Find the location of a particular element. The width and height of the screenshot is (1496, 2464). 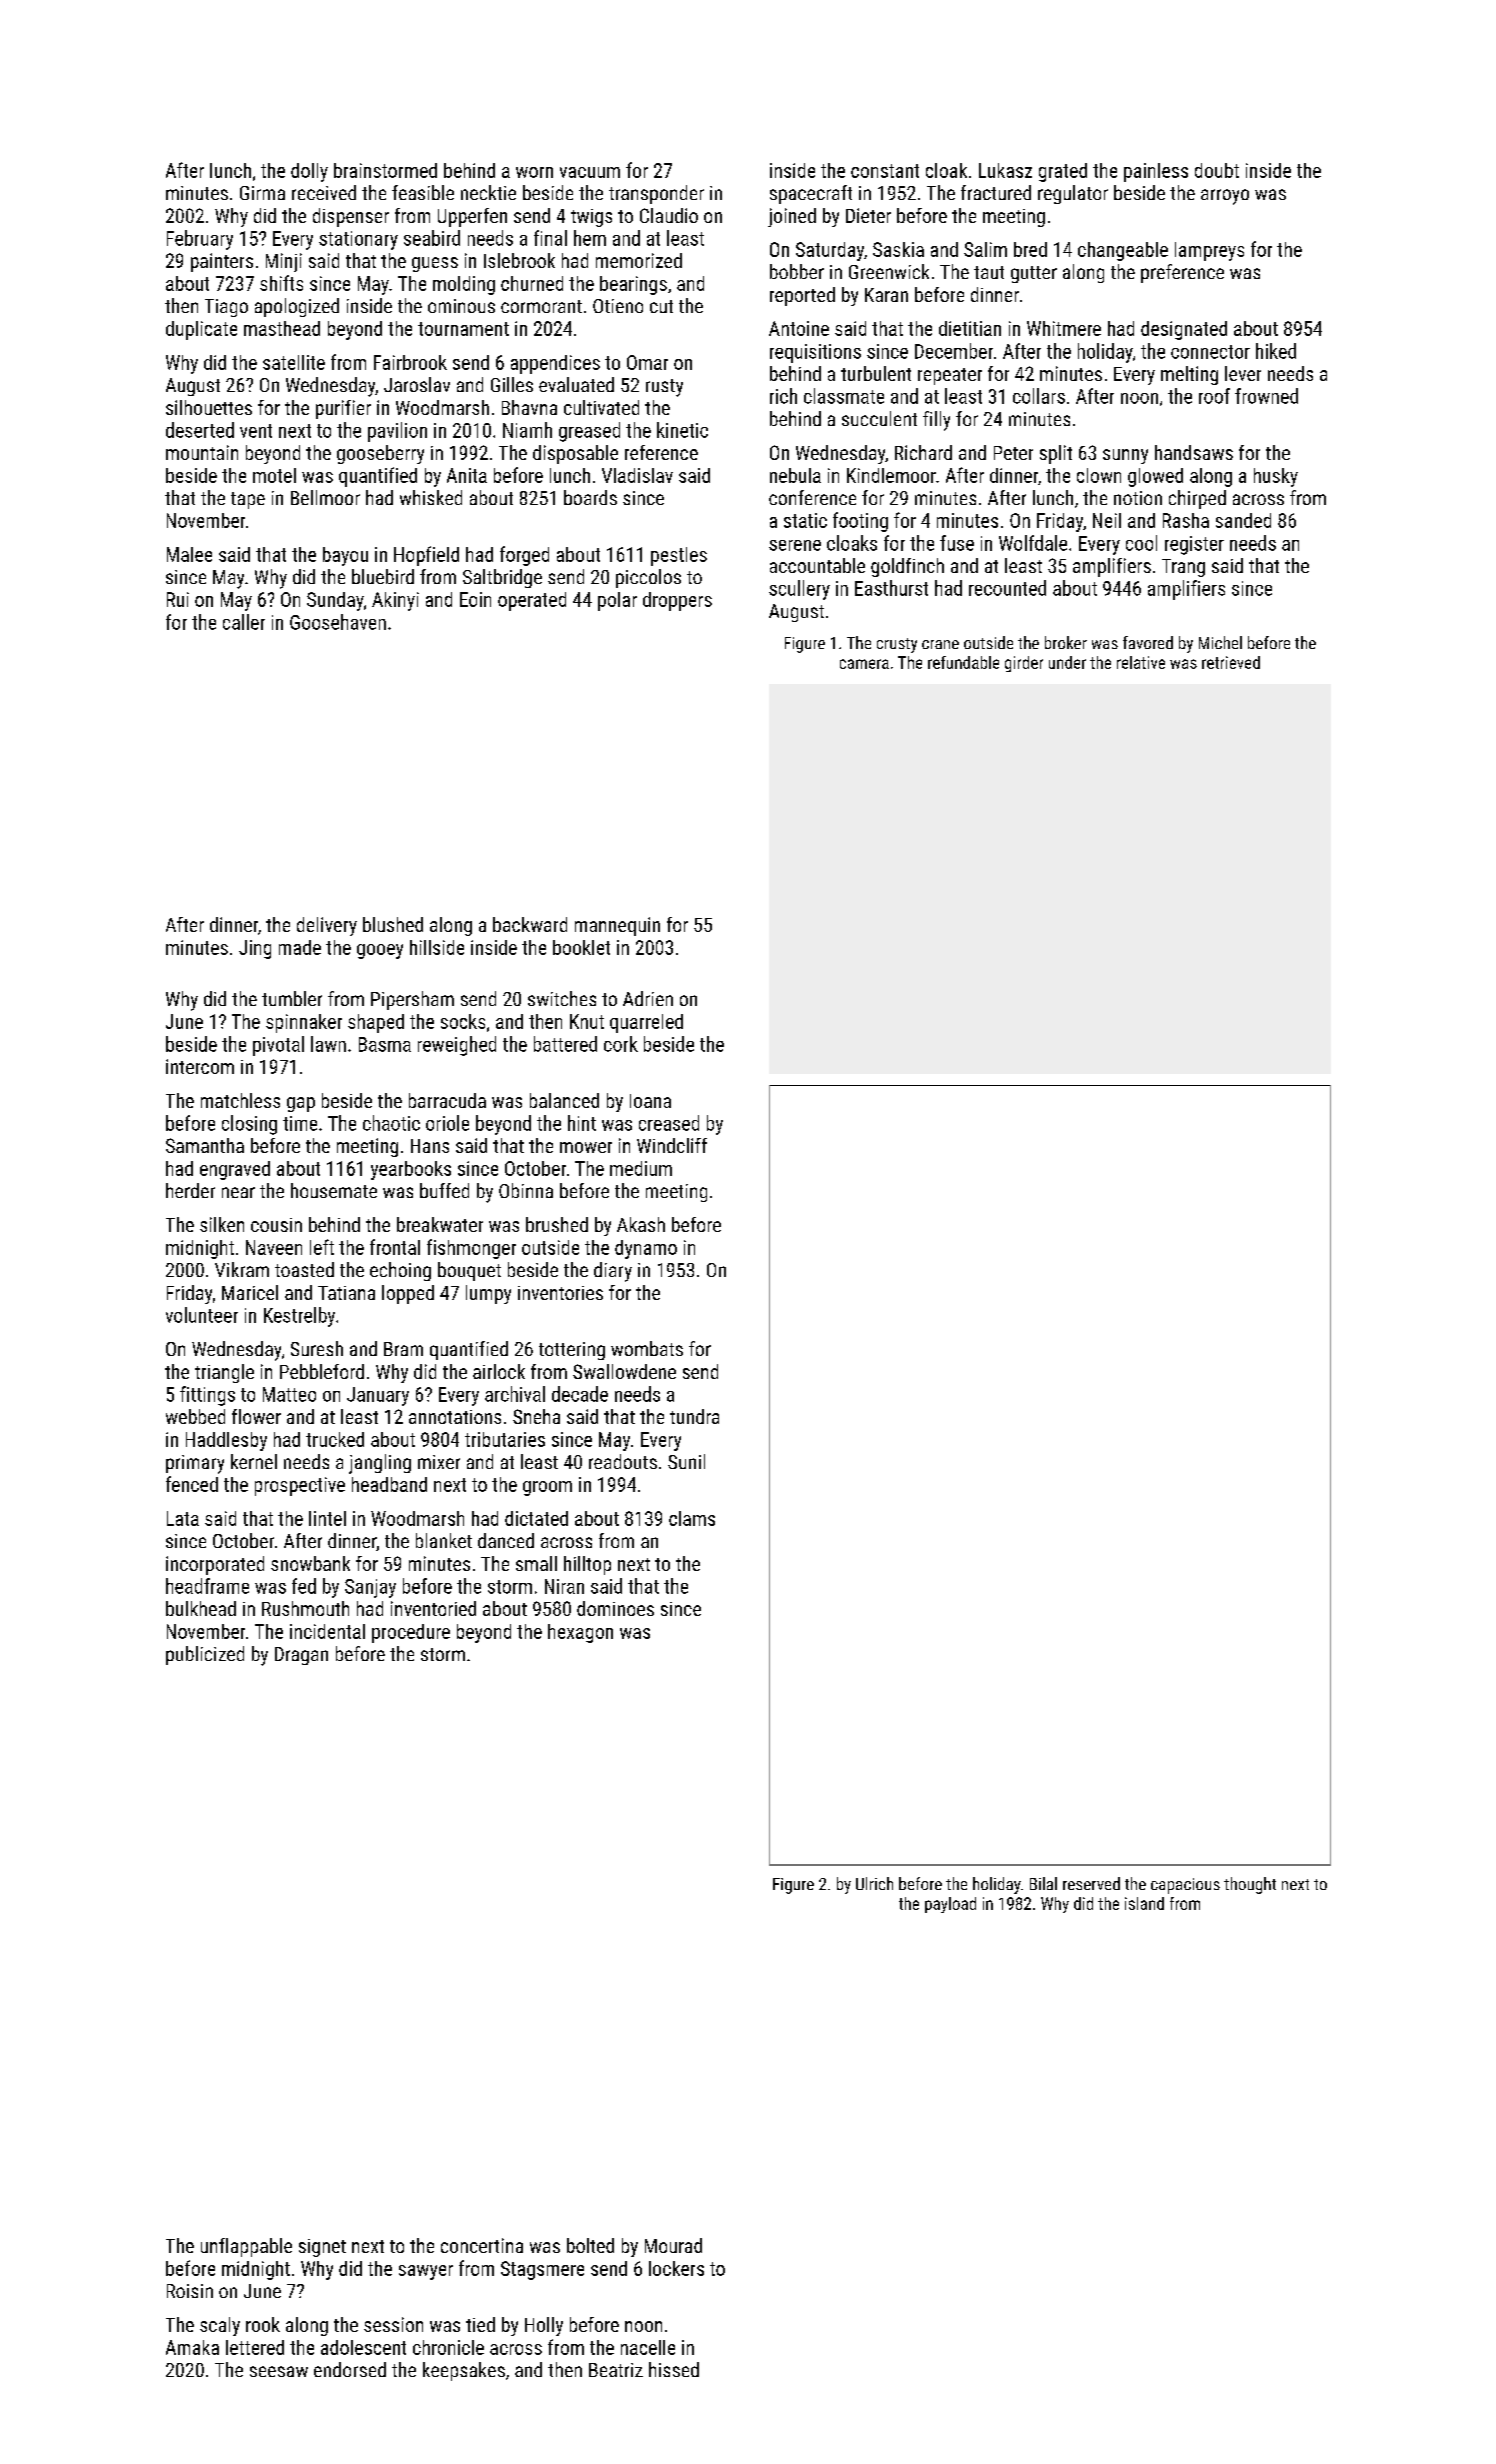

housemate is located at coordinates (334, 1190).
